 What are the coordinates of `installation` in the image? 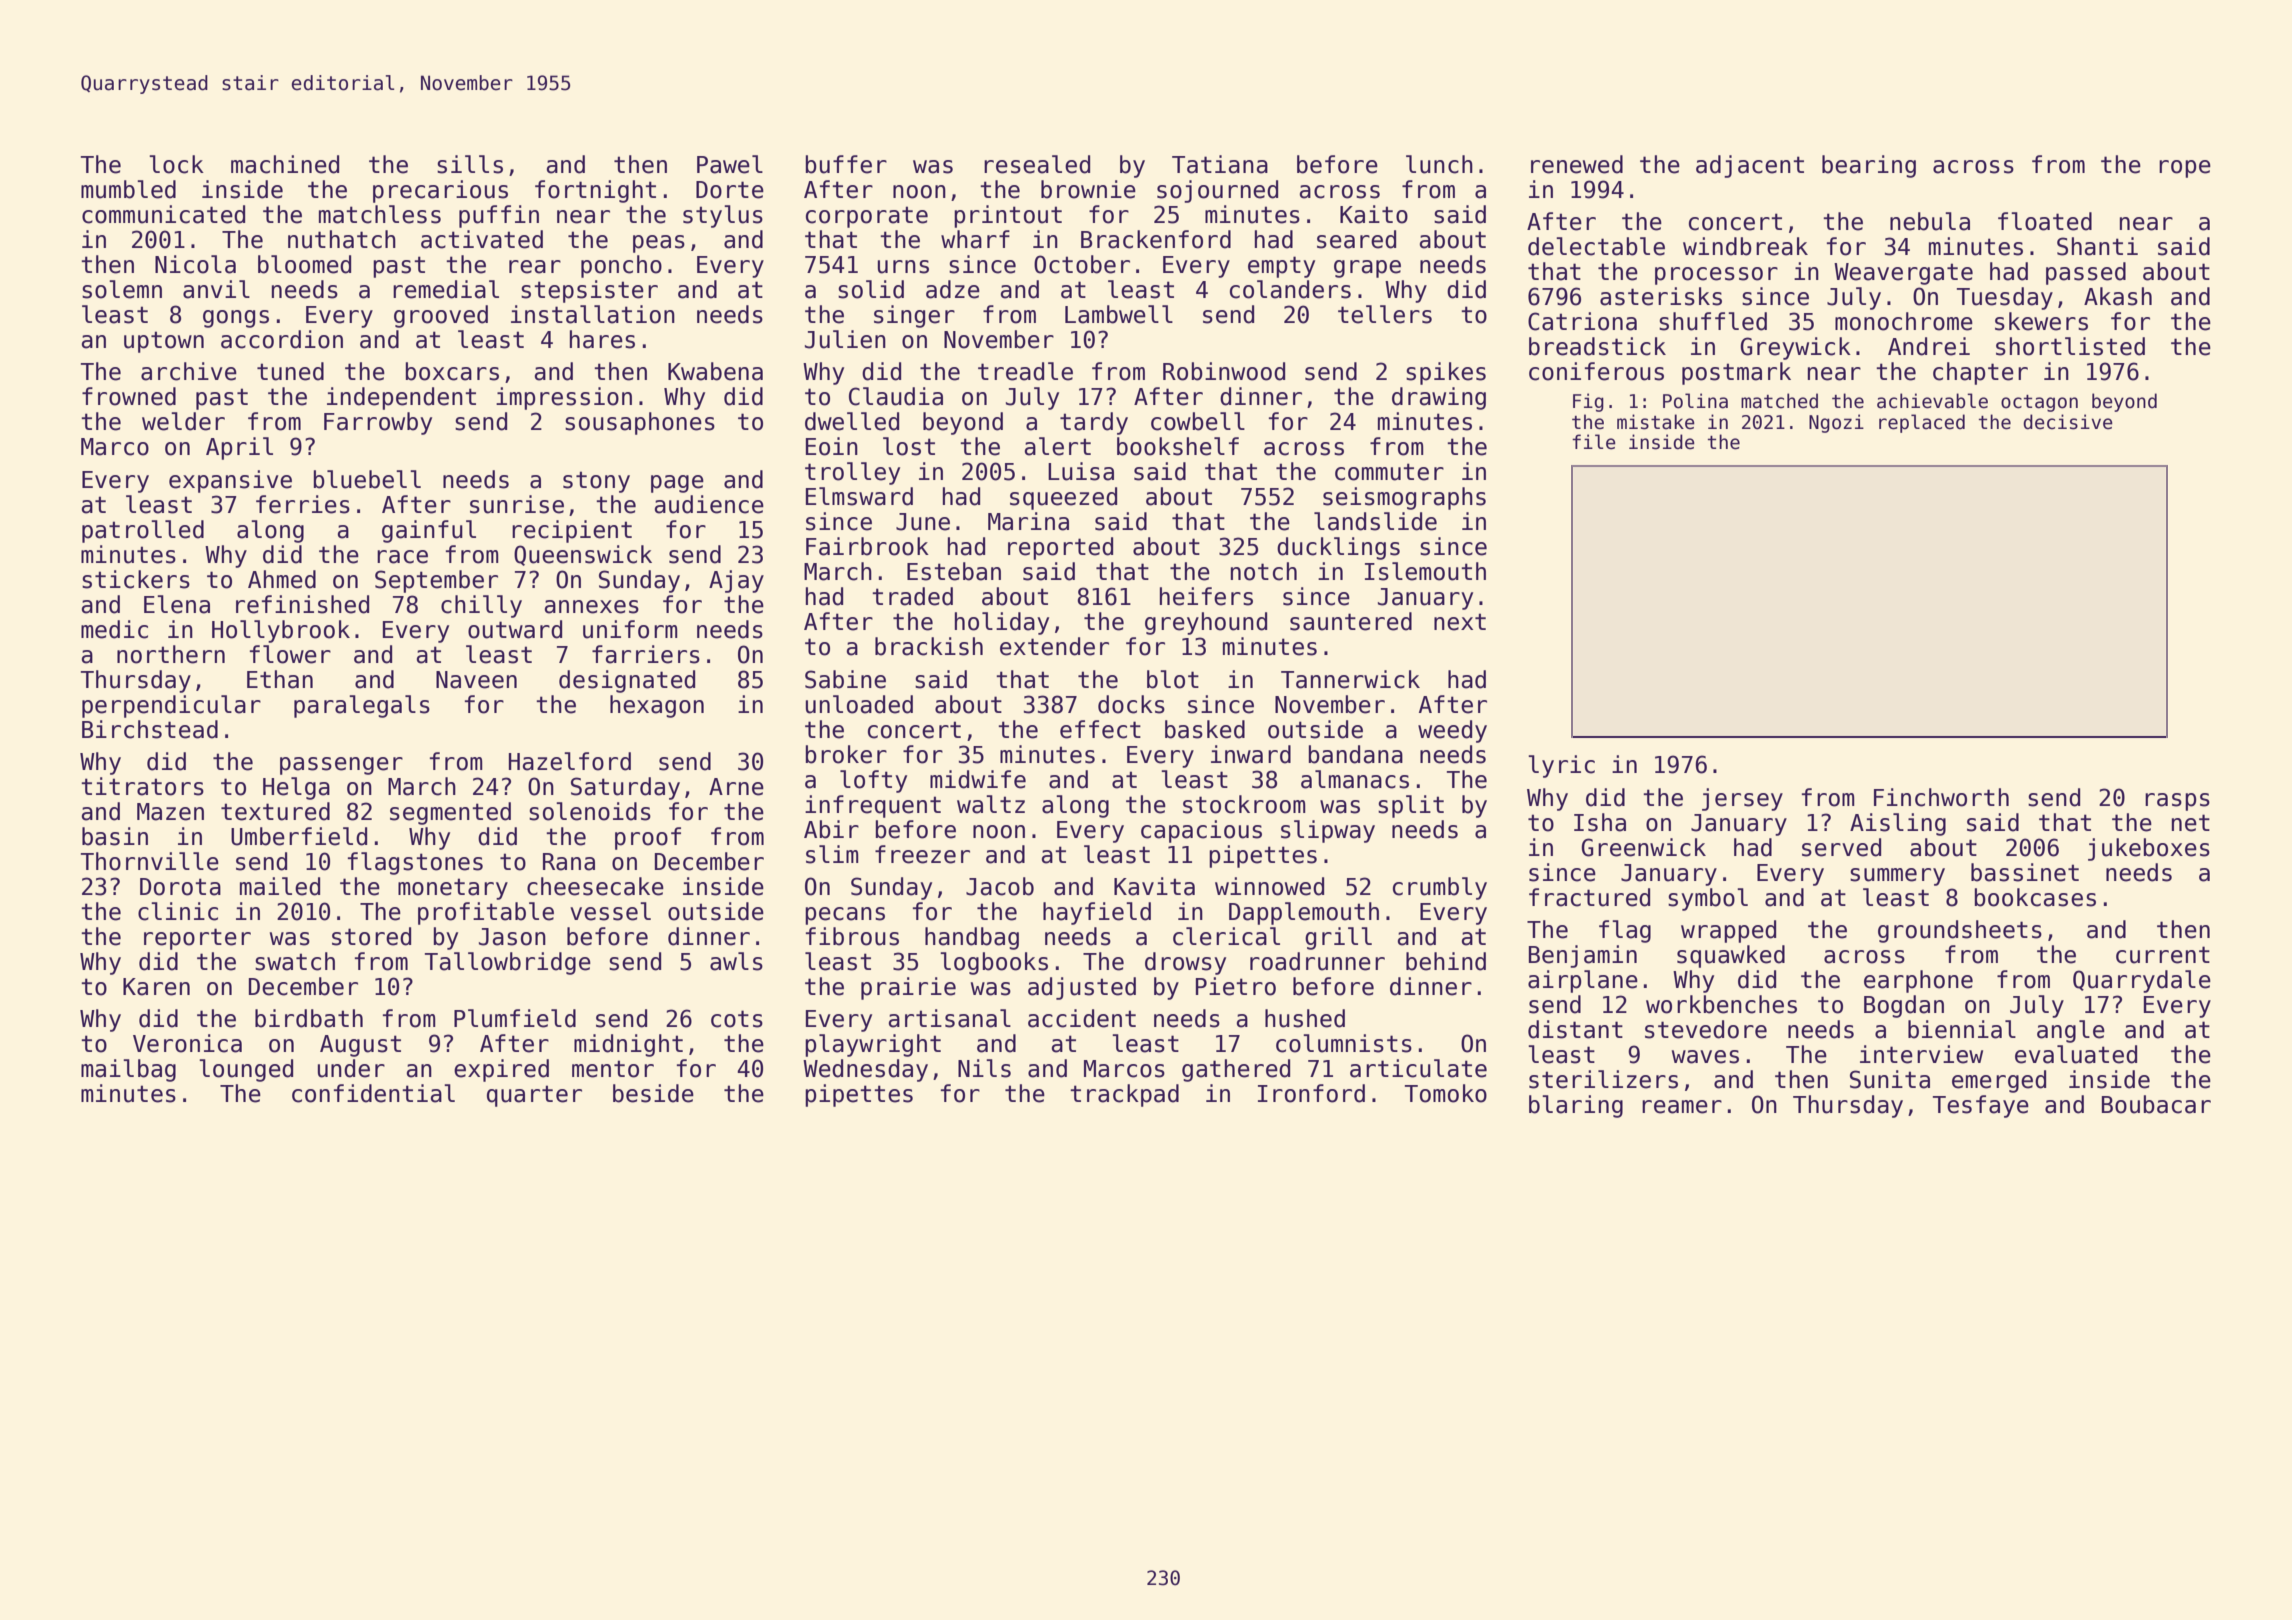 It's located at (593, 314).
